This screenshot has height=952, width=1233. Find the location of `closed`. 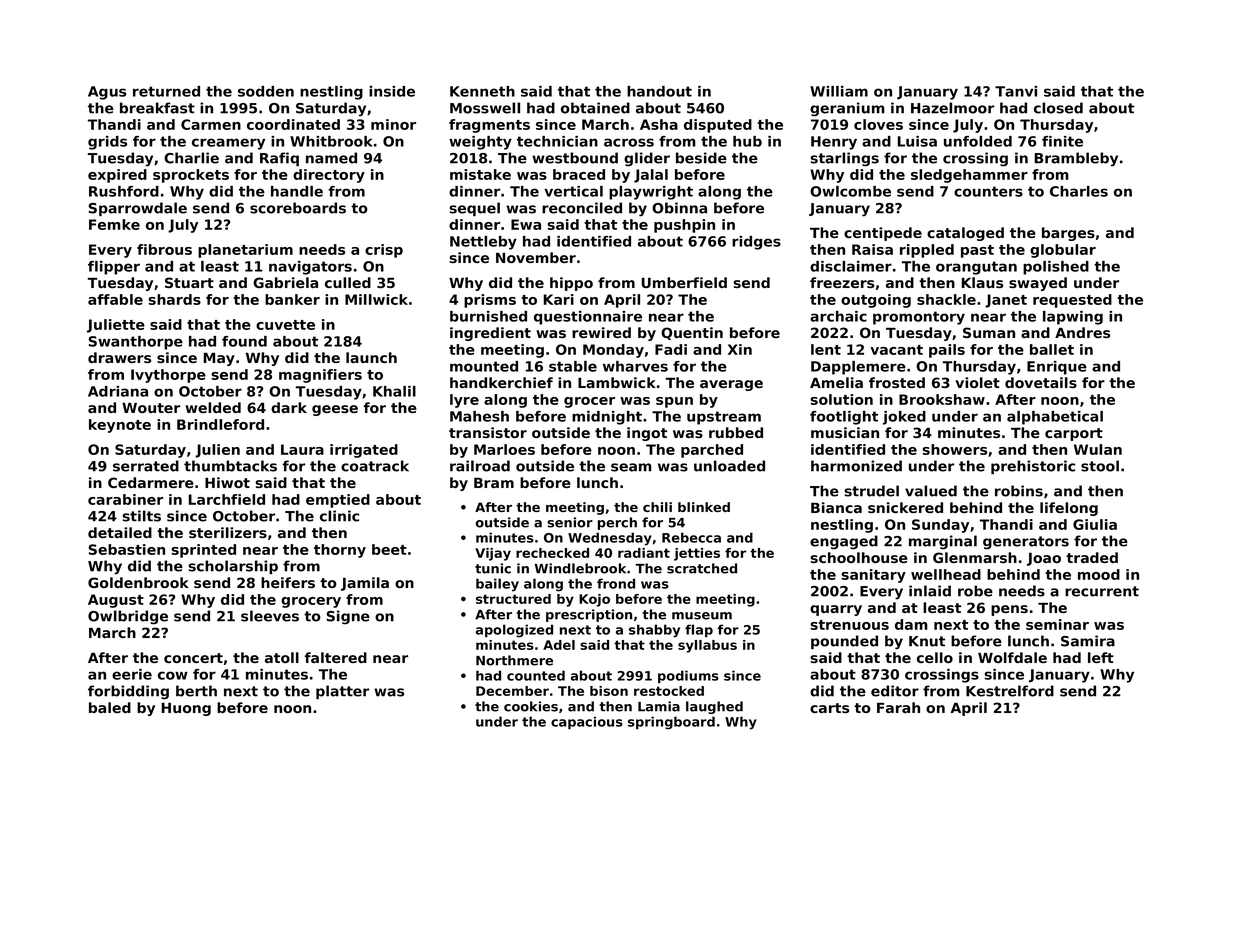

closed is located at coordinates (1058, 108).
